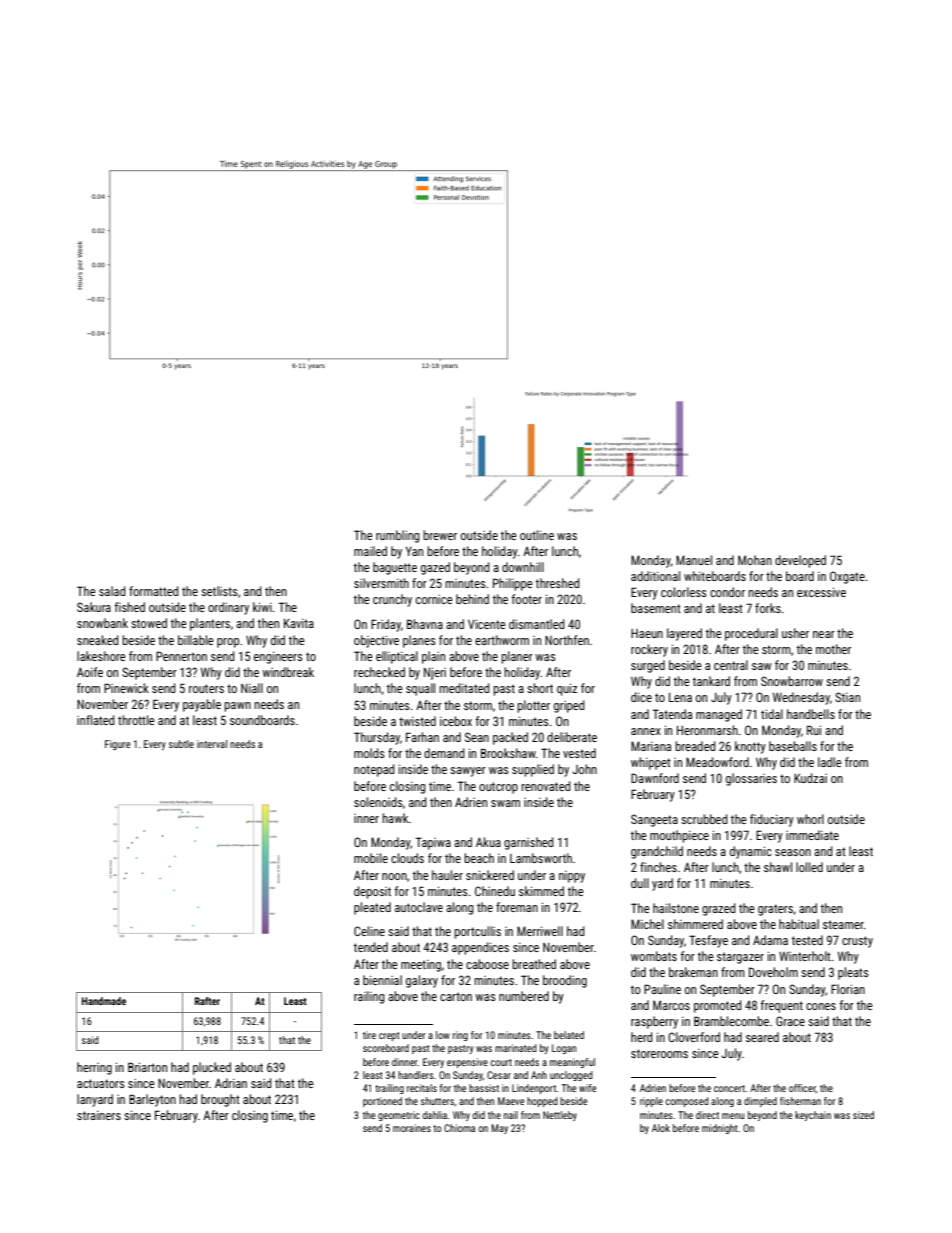 This image has width=952, height=1233. Describe the element at coordinates (830, 762) in the image. I see `ladle` at that location.
